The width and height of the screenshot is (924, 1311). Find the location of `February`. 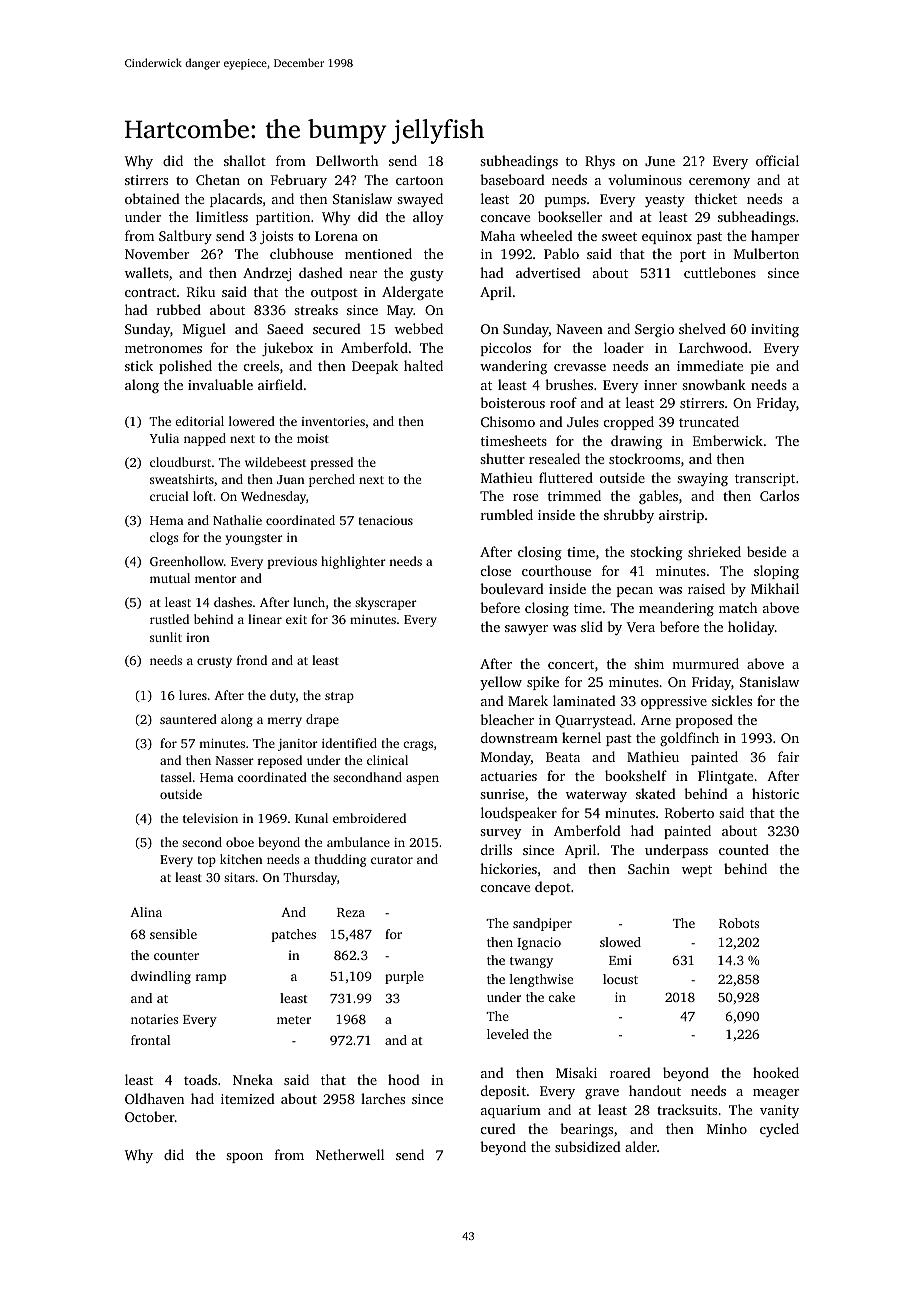

February is located at coordinates (299, 181).
